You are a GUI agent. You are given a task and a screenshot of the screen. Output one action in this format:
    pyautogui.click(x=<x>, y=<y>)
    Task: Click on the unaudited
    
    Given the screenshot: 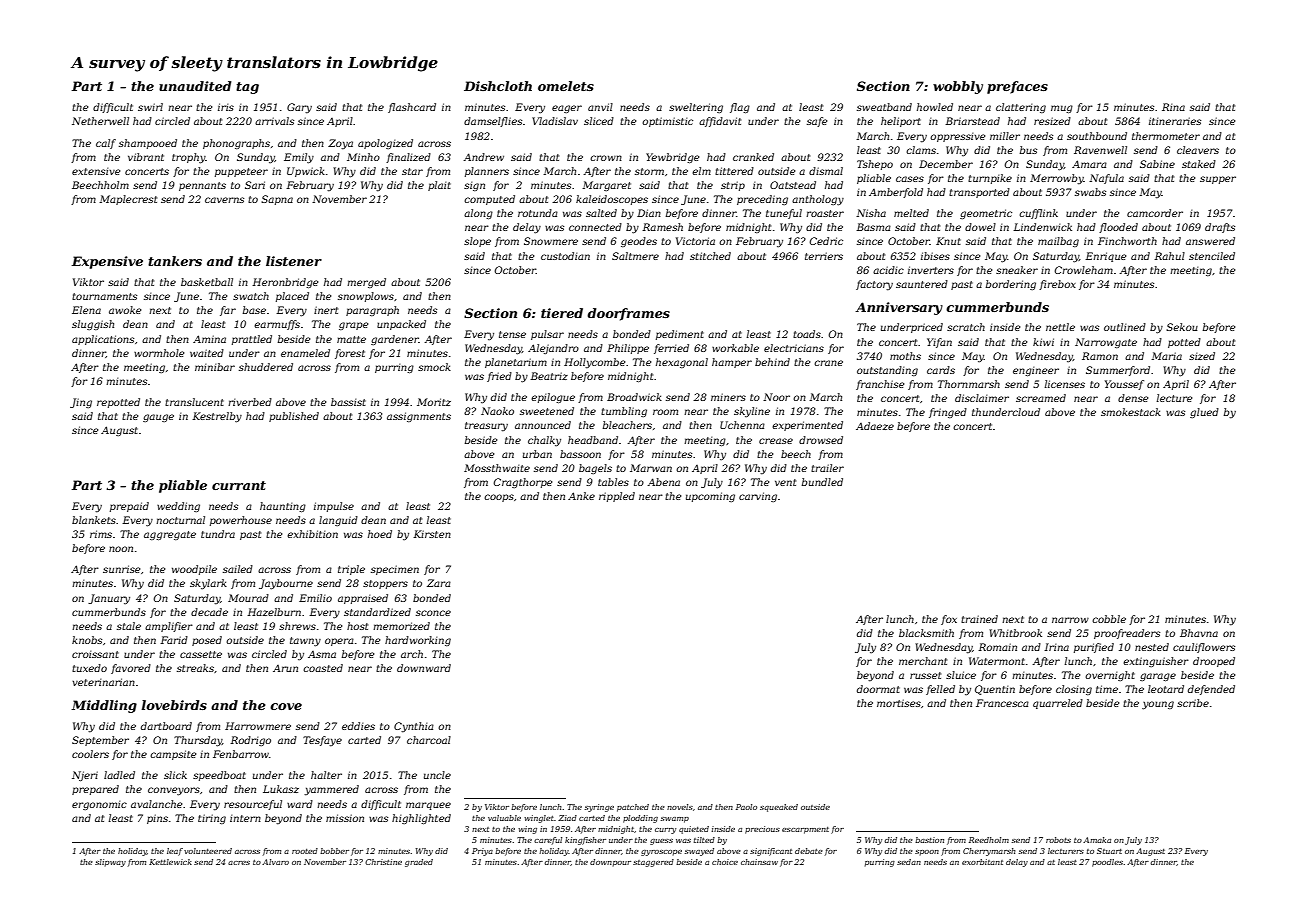 What is the action you would take?
    pyautogui.click(x=195, y=86)
